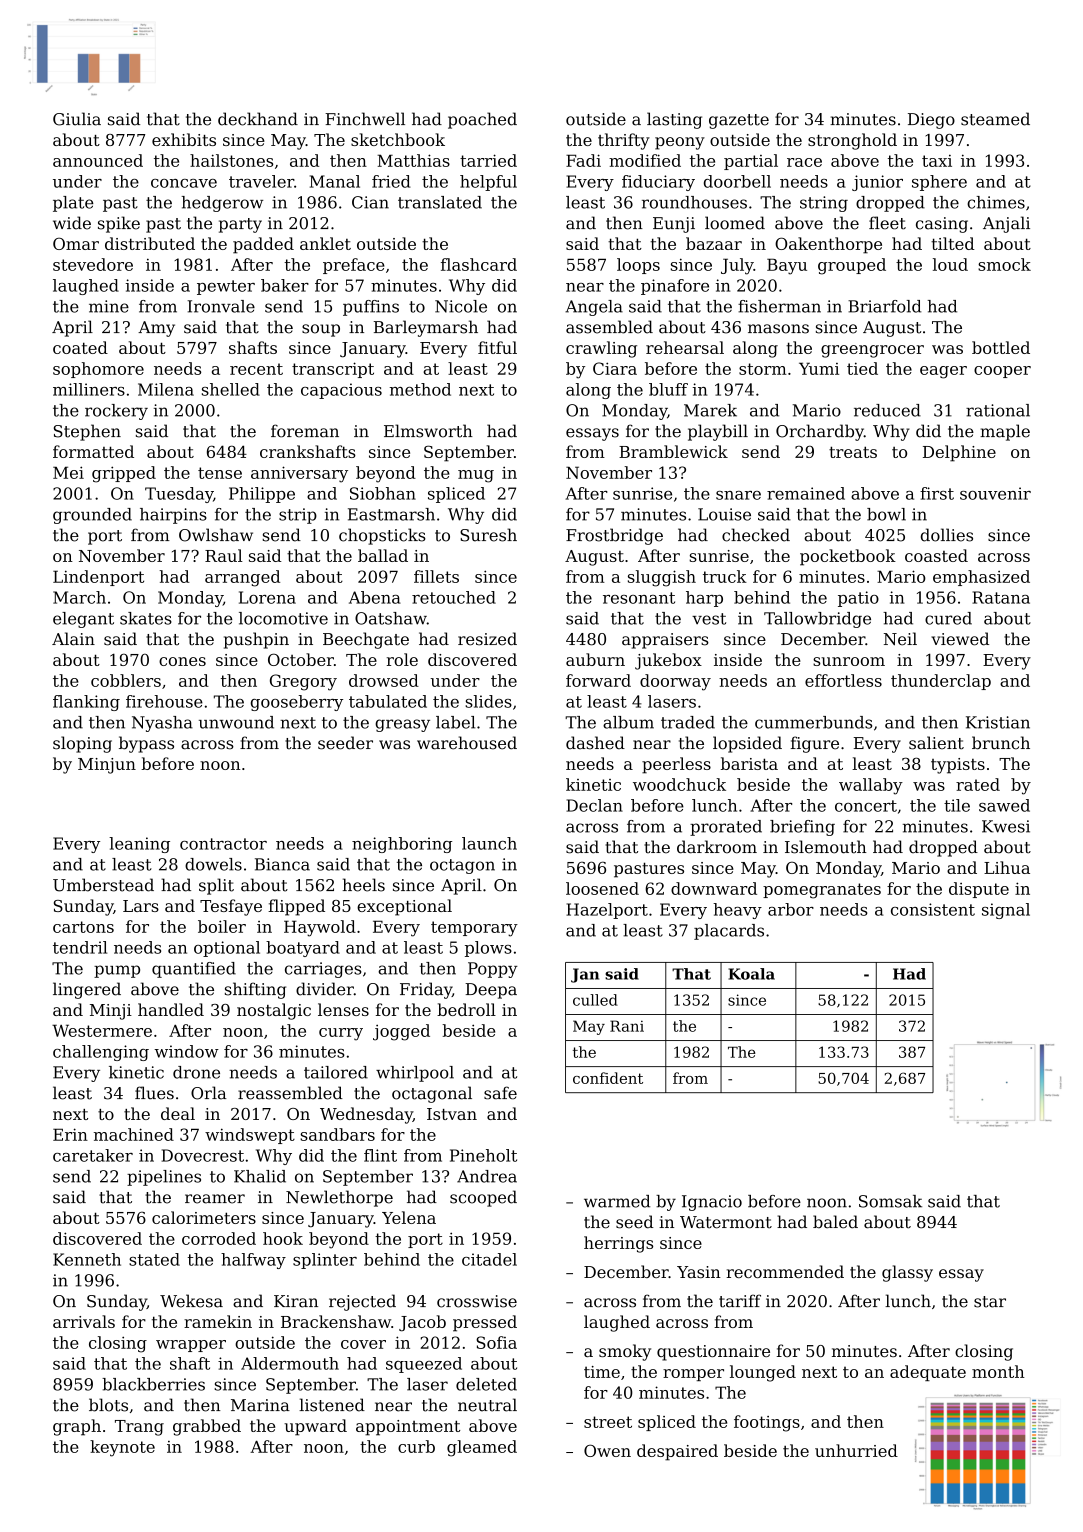 Image resolution: width=1083 pixels, height=1532 pixels. I want to click on Barleymarsh, so click(426, 328).
